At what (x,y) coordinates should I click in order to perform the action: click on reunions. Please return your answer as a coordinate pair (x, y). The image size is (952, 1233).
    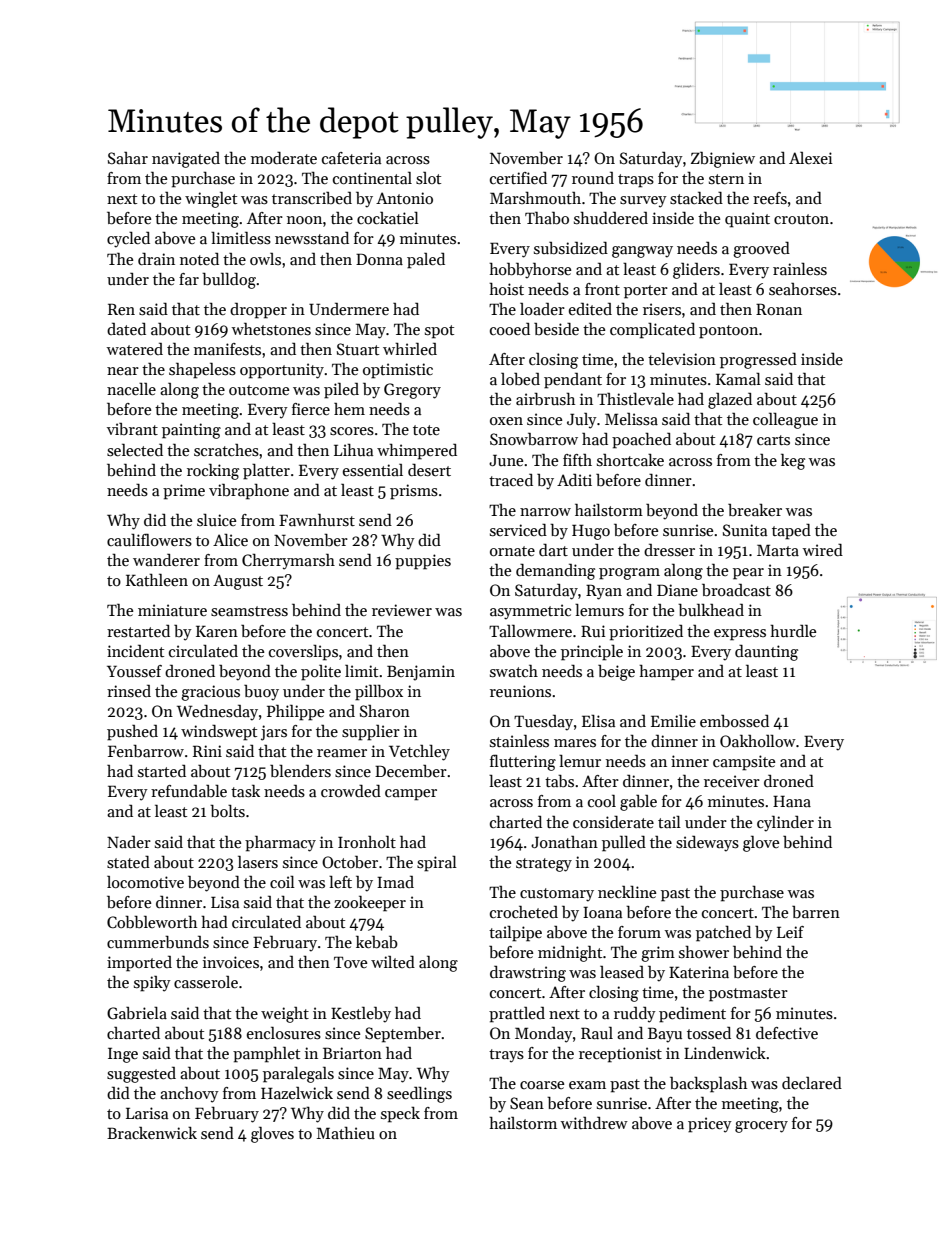
    Looking at the image, I should click on (520, 691).
